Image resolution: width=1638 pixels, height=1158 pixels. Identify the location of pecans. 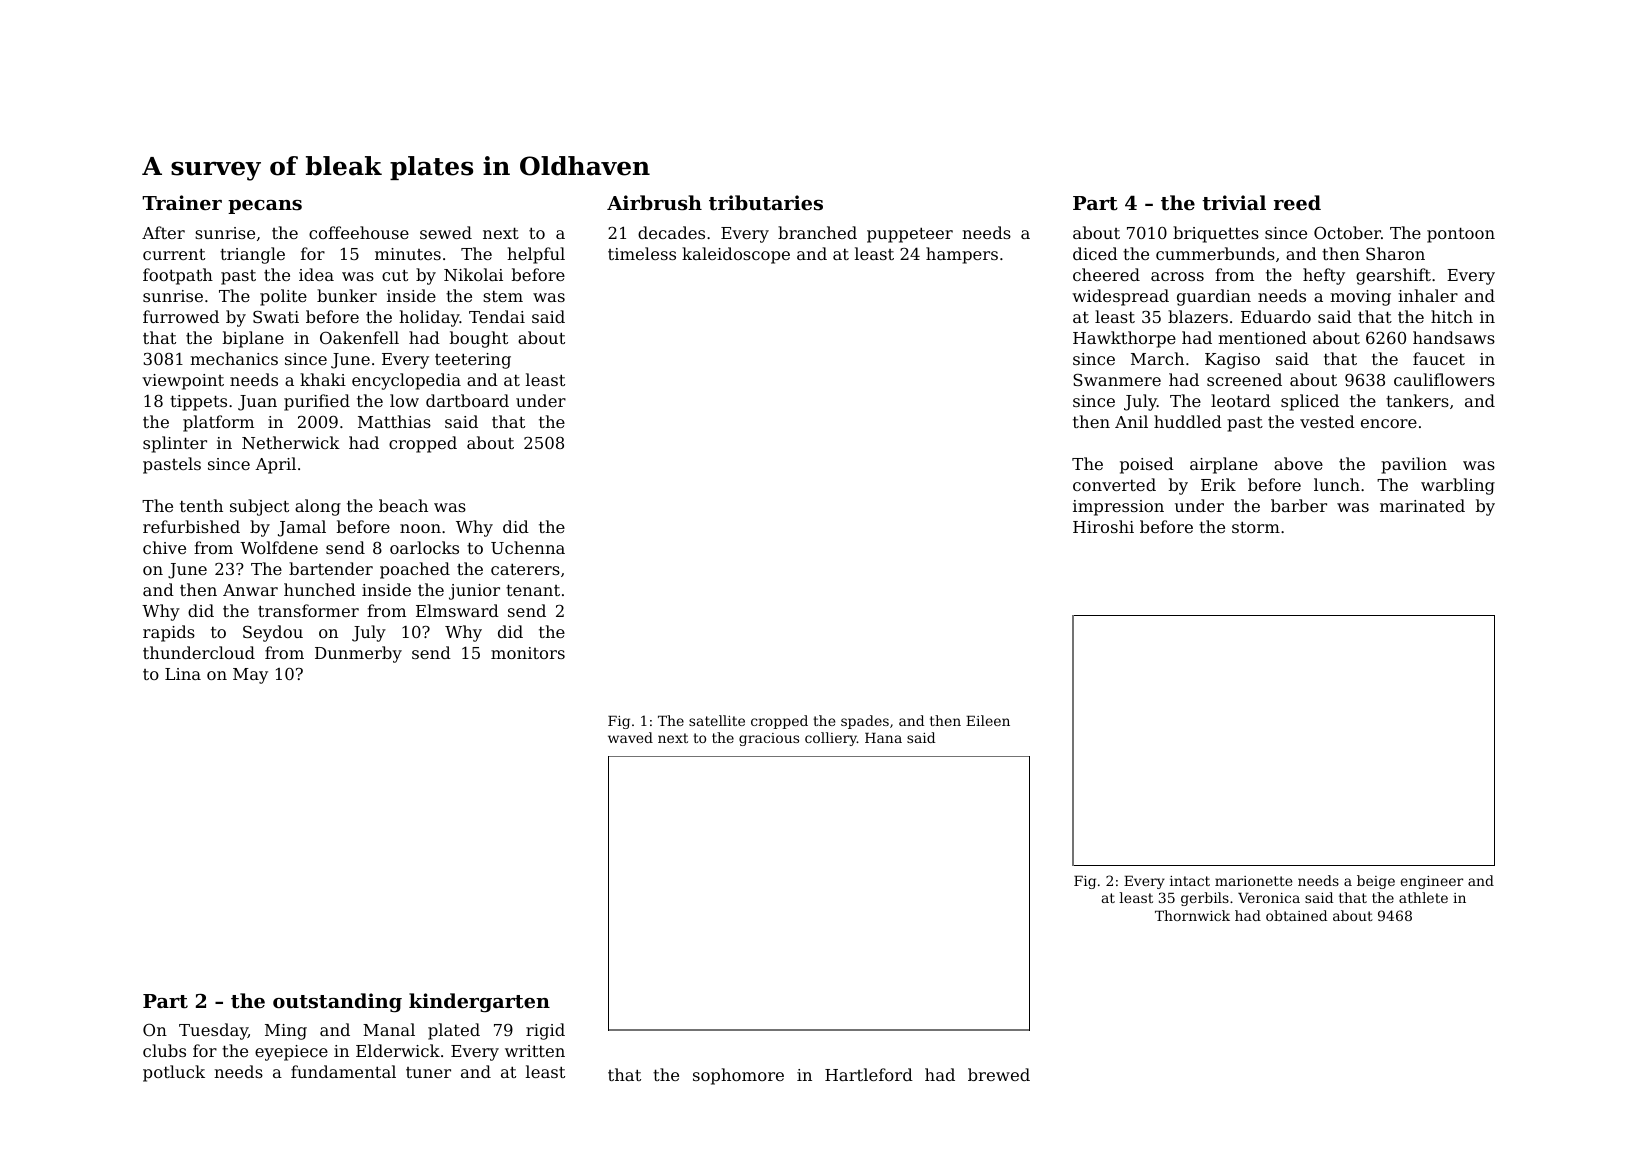
(265, 207).
